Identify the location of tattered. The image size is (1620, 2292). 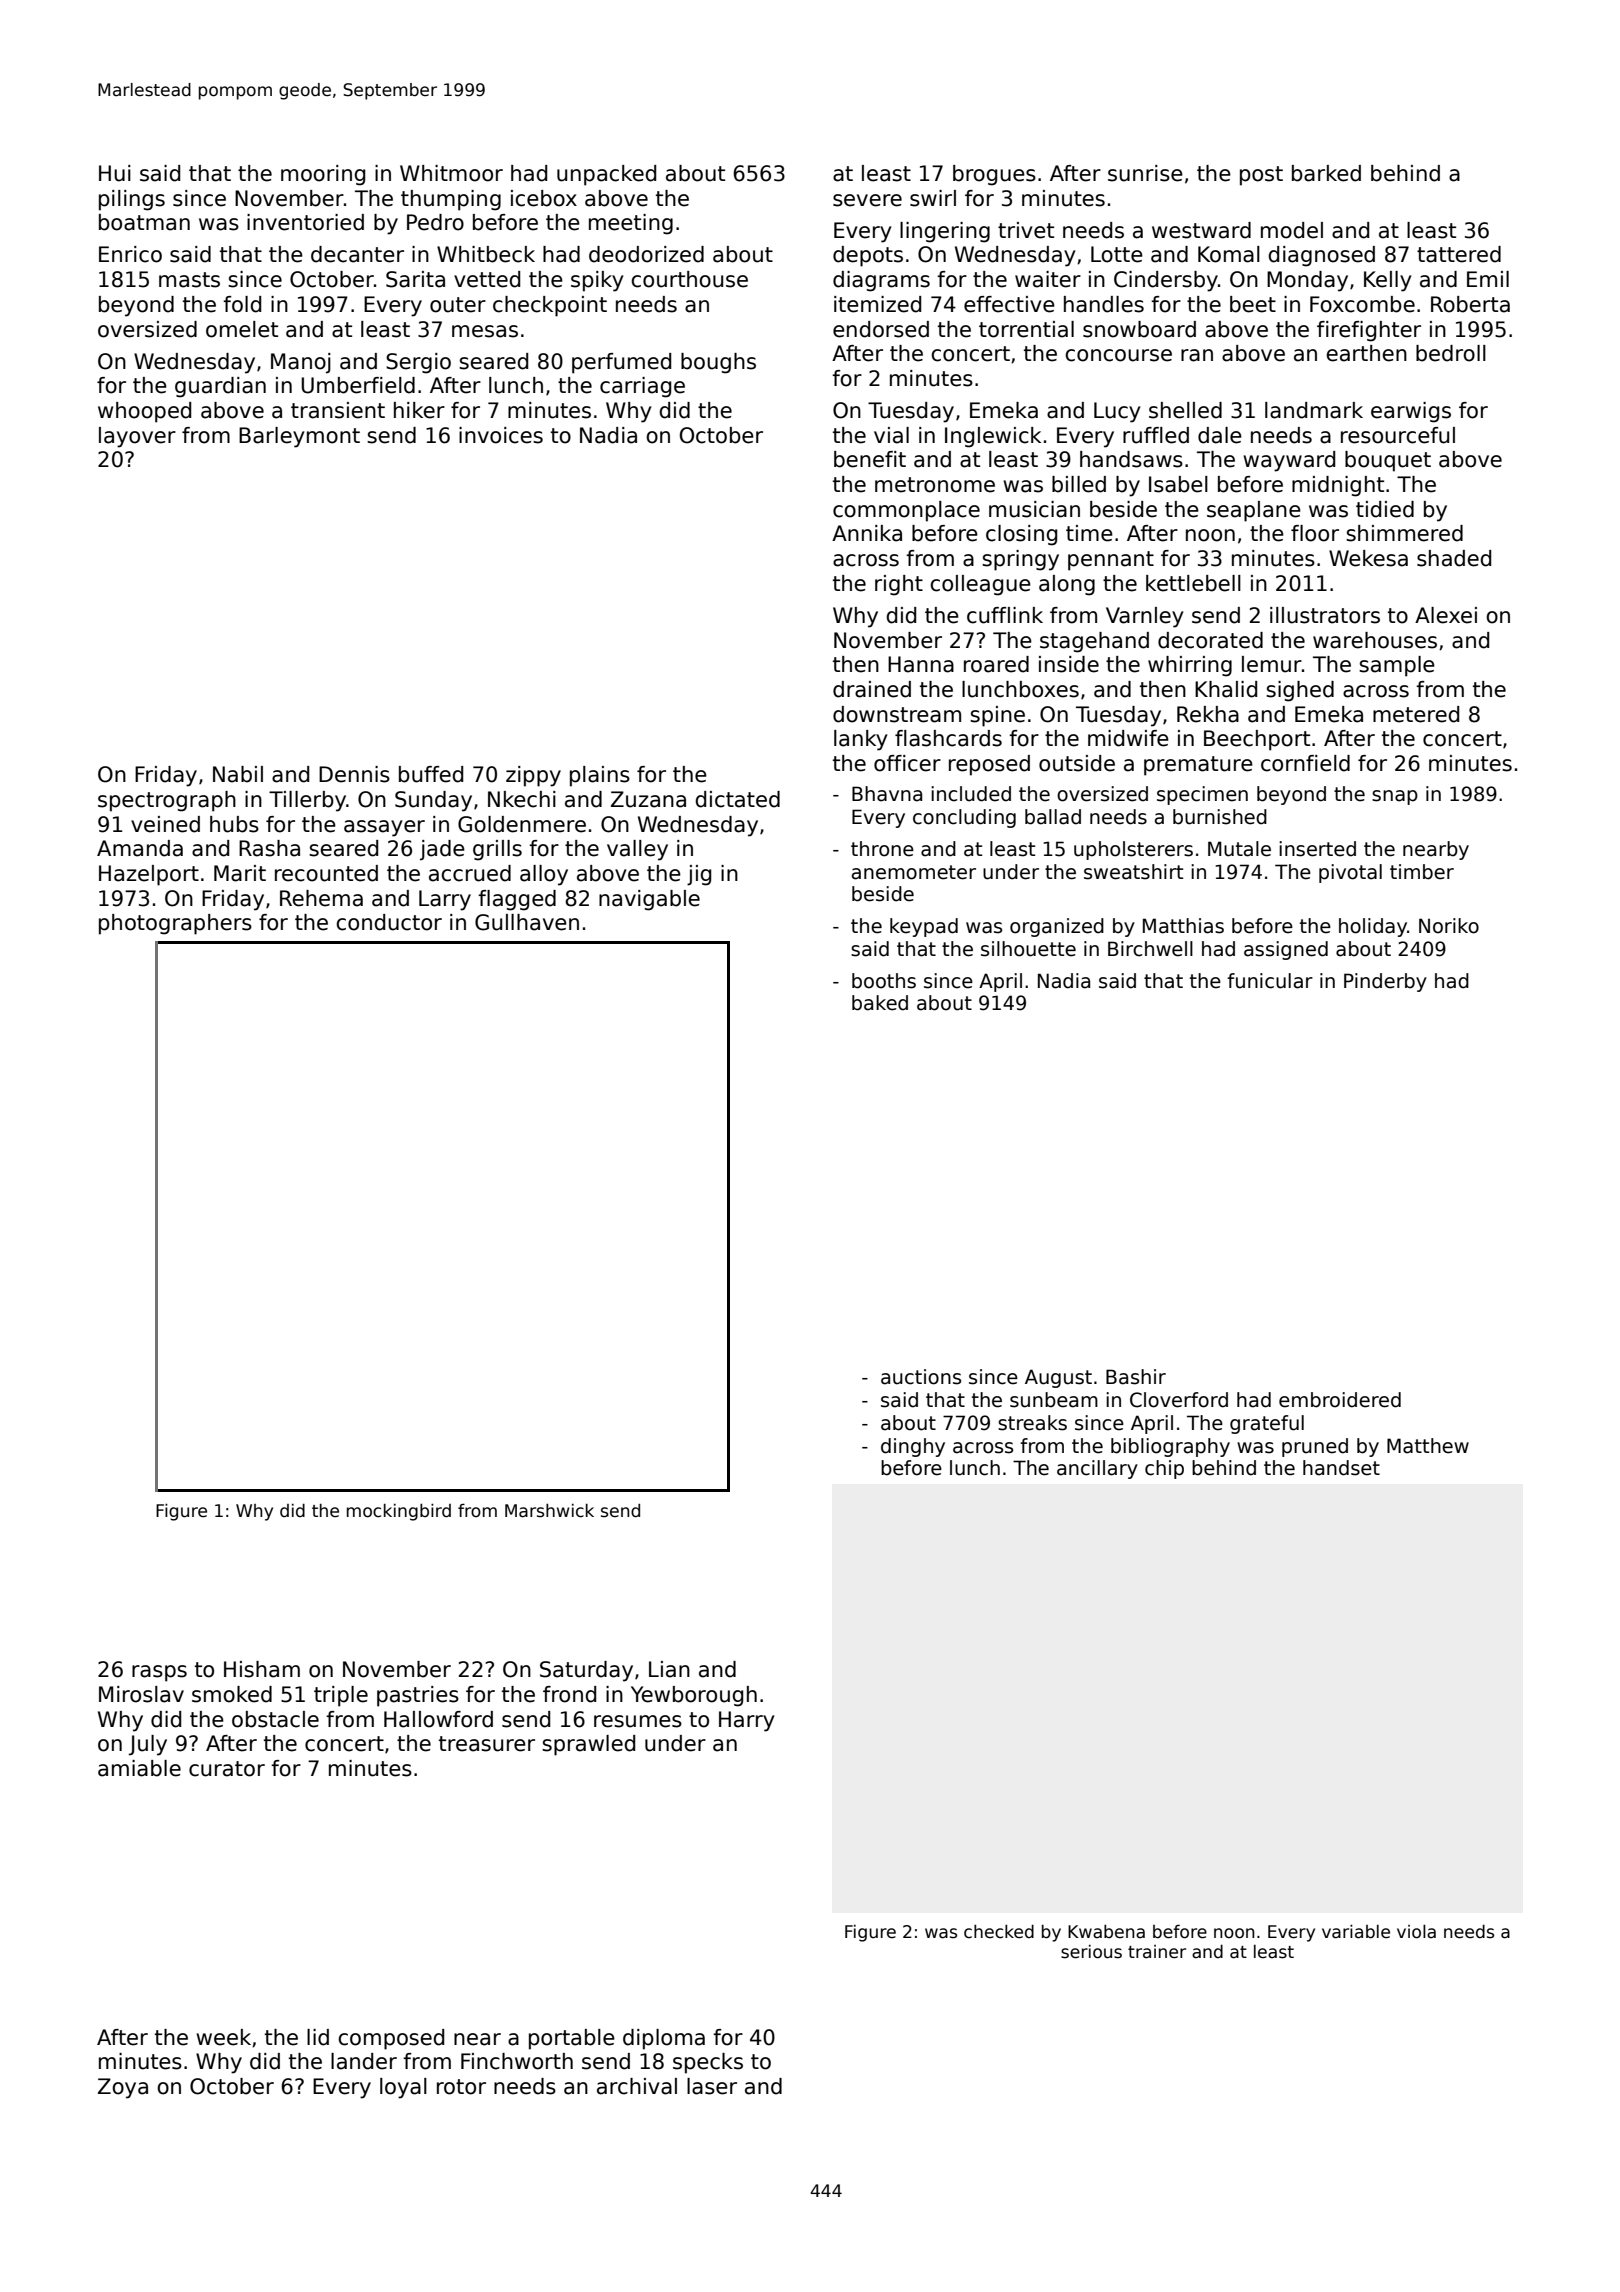
(1459, 254).
